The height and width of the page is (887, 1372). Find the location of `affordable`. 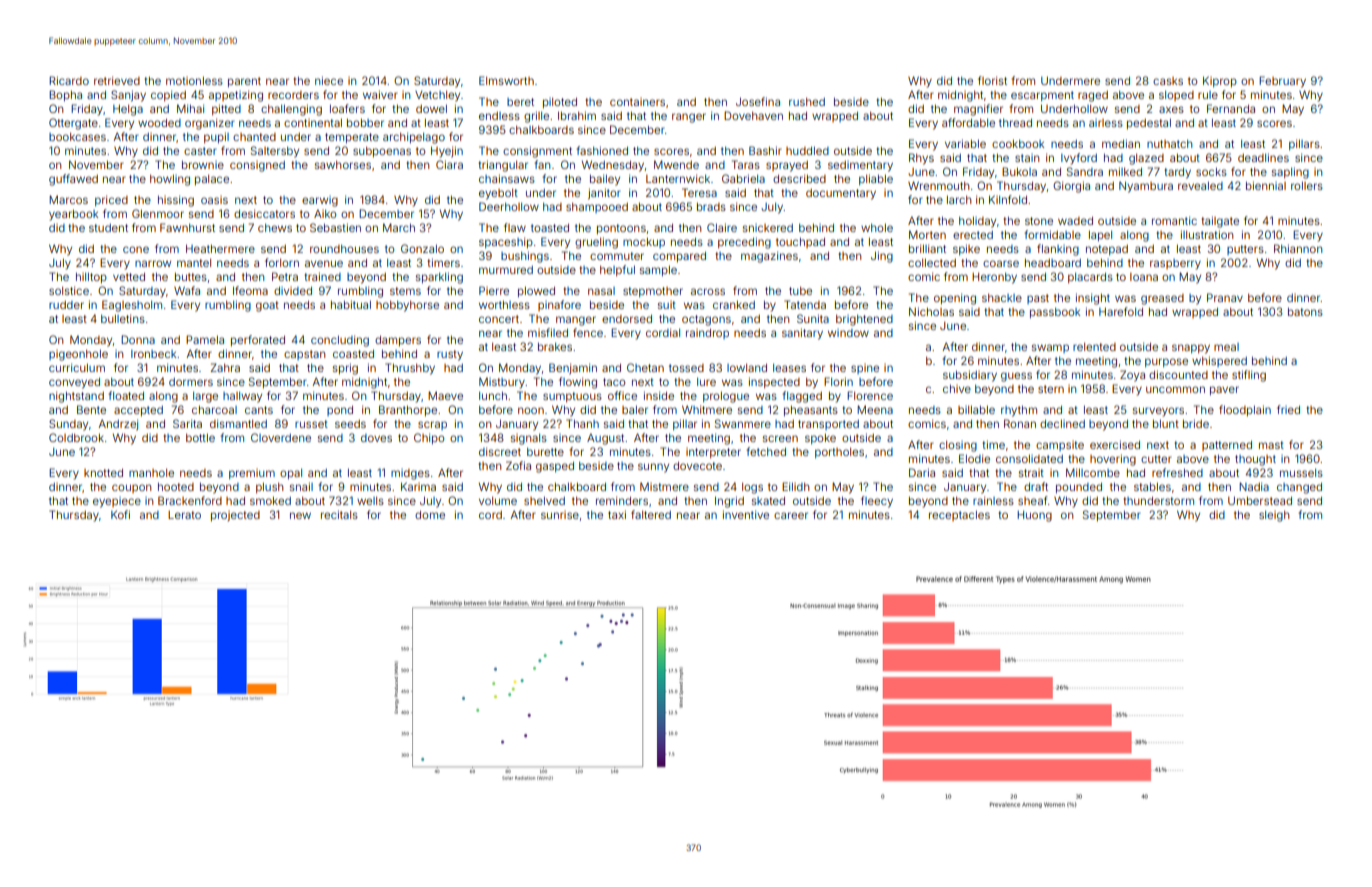

affordable is located at coordinates (968, 122).
